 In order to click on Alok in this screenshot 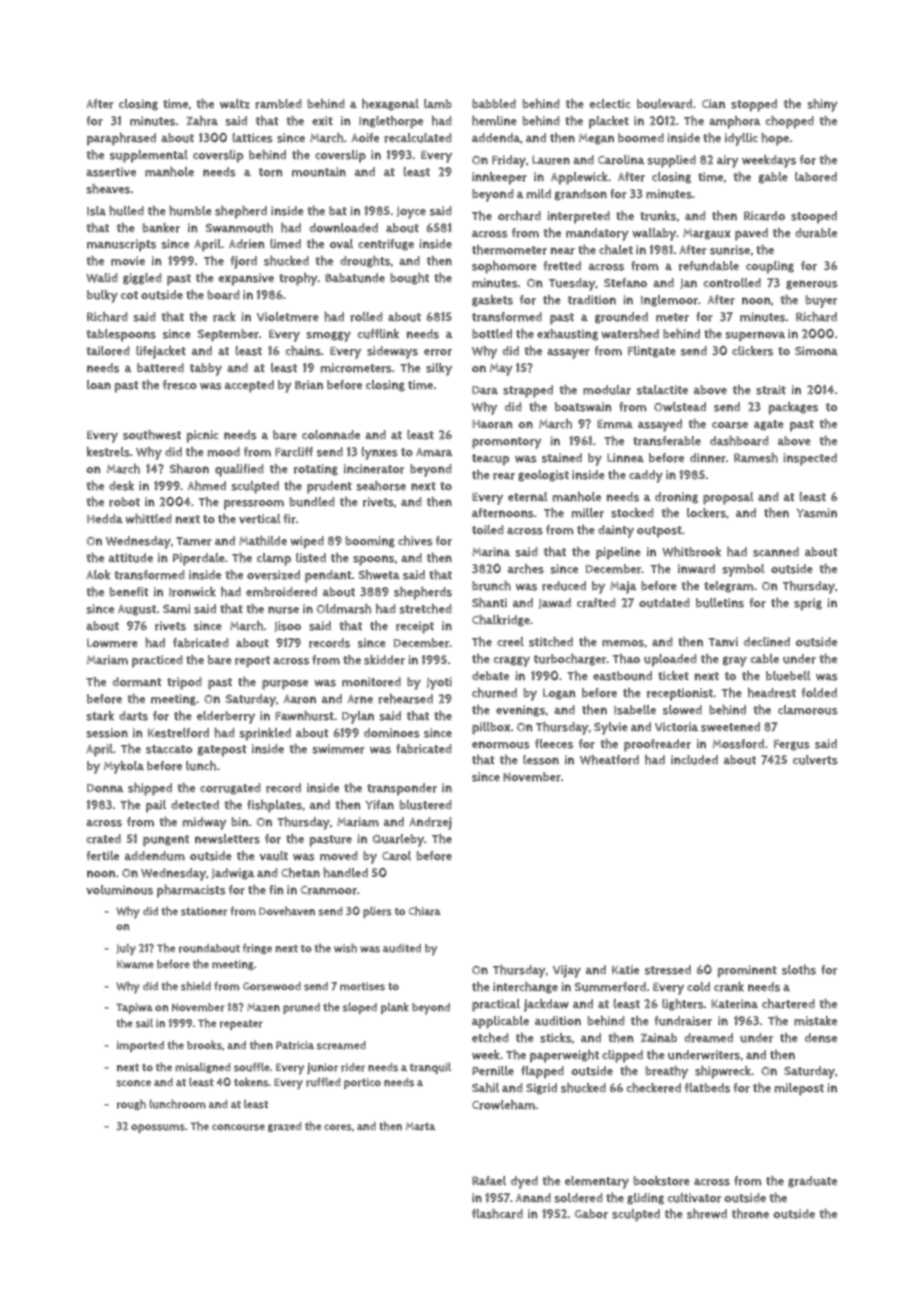, I will do `click(98, 575)`.
